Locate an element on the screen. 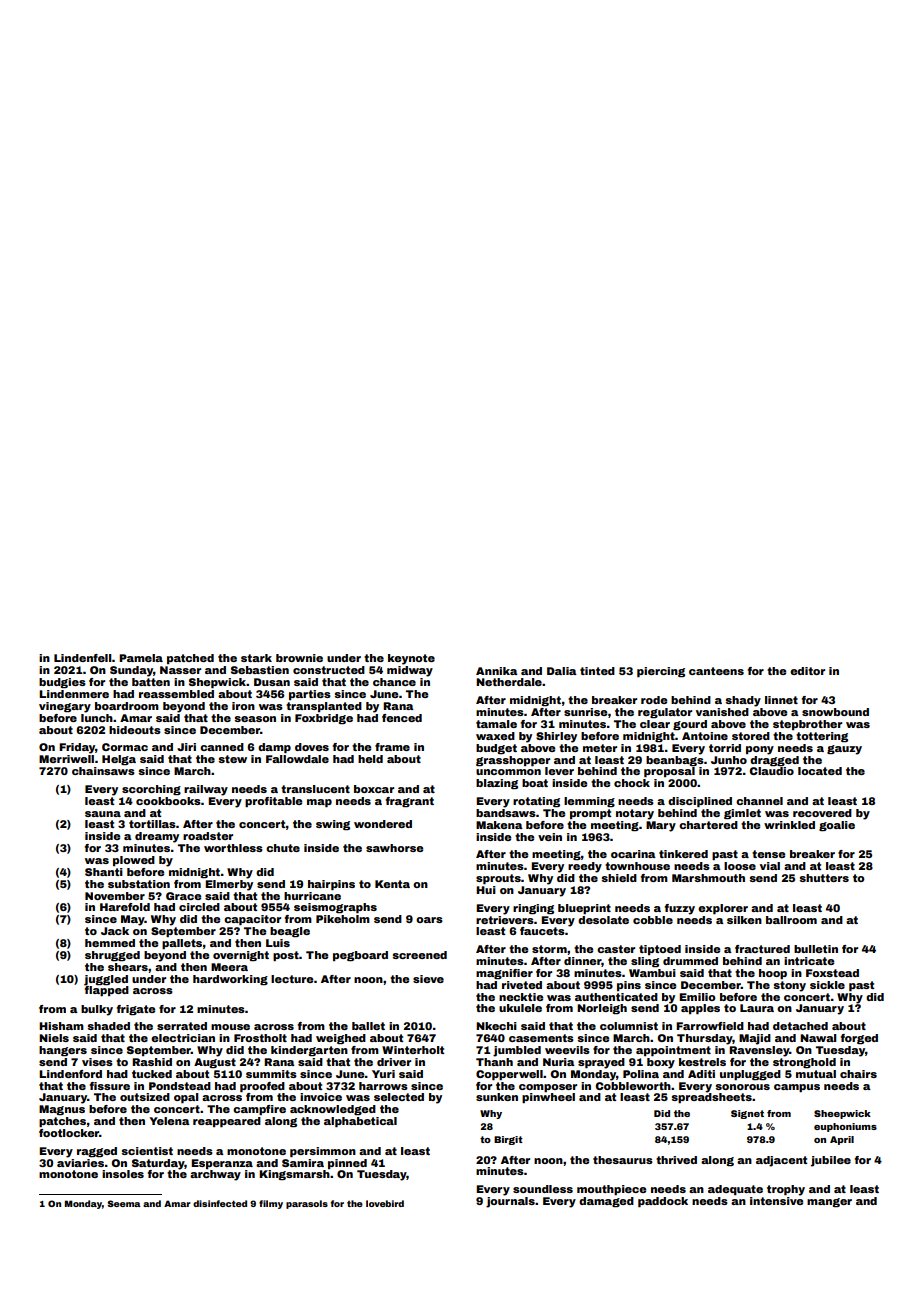  necktie is located at coordinates (521, 997).
